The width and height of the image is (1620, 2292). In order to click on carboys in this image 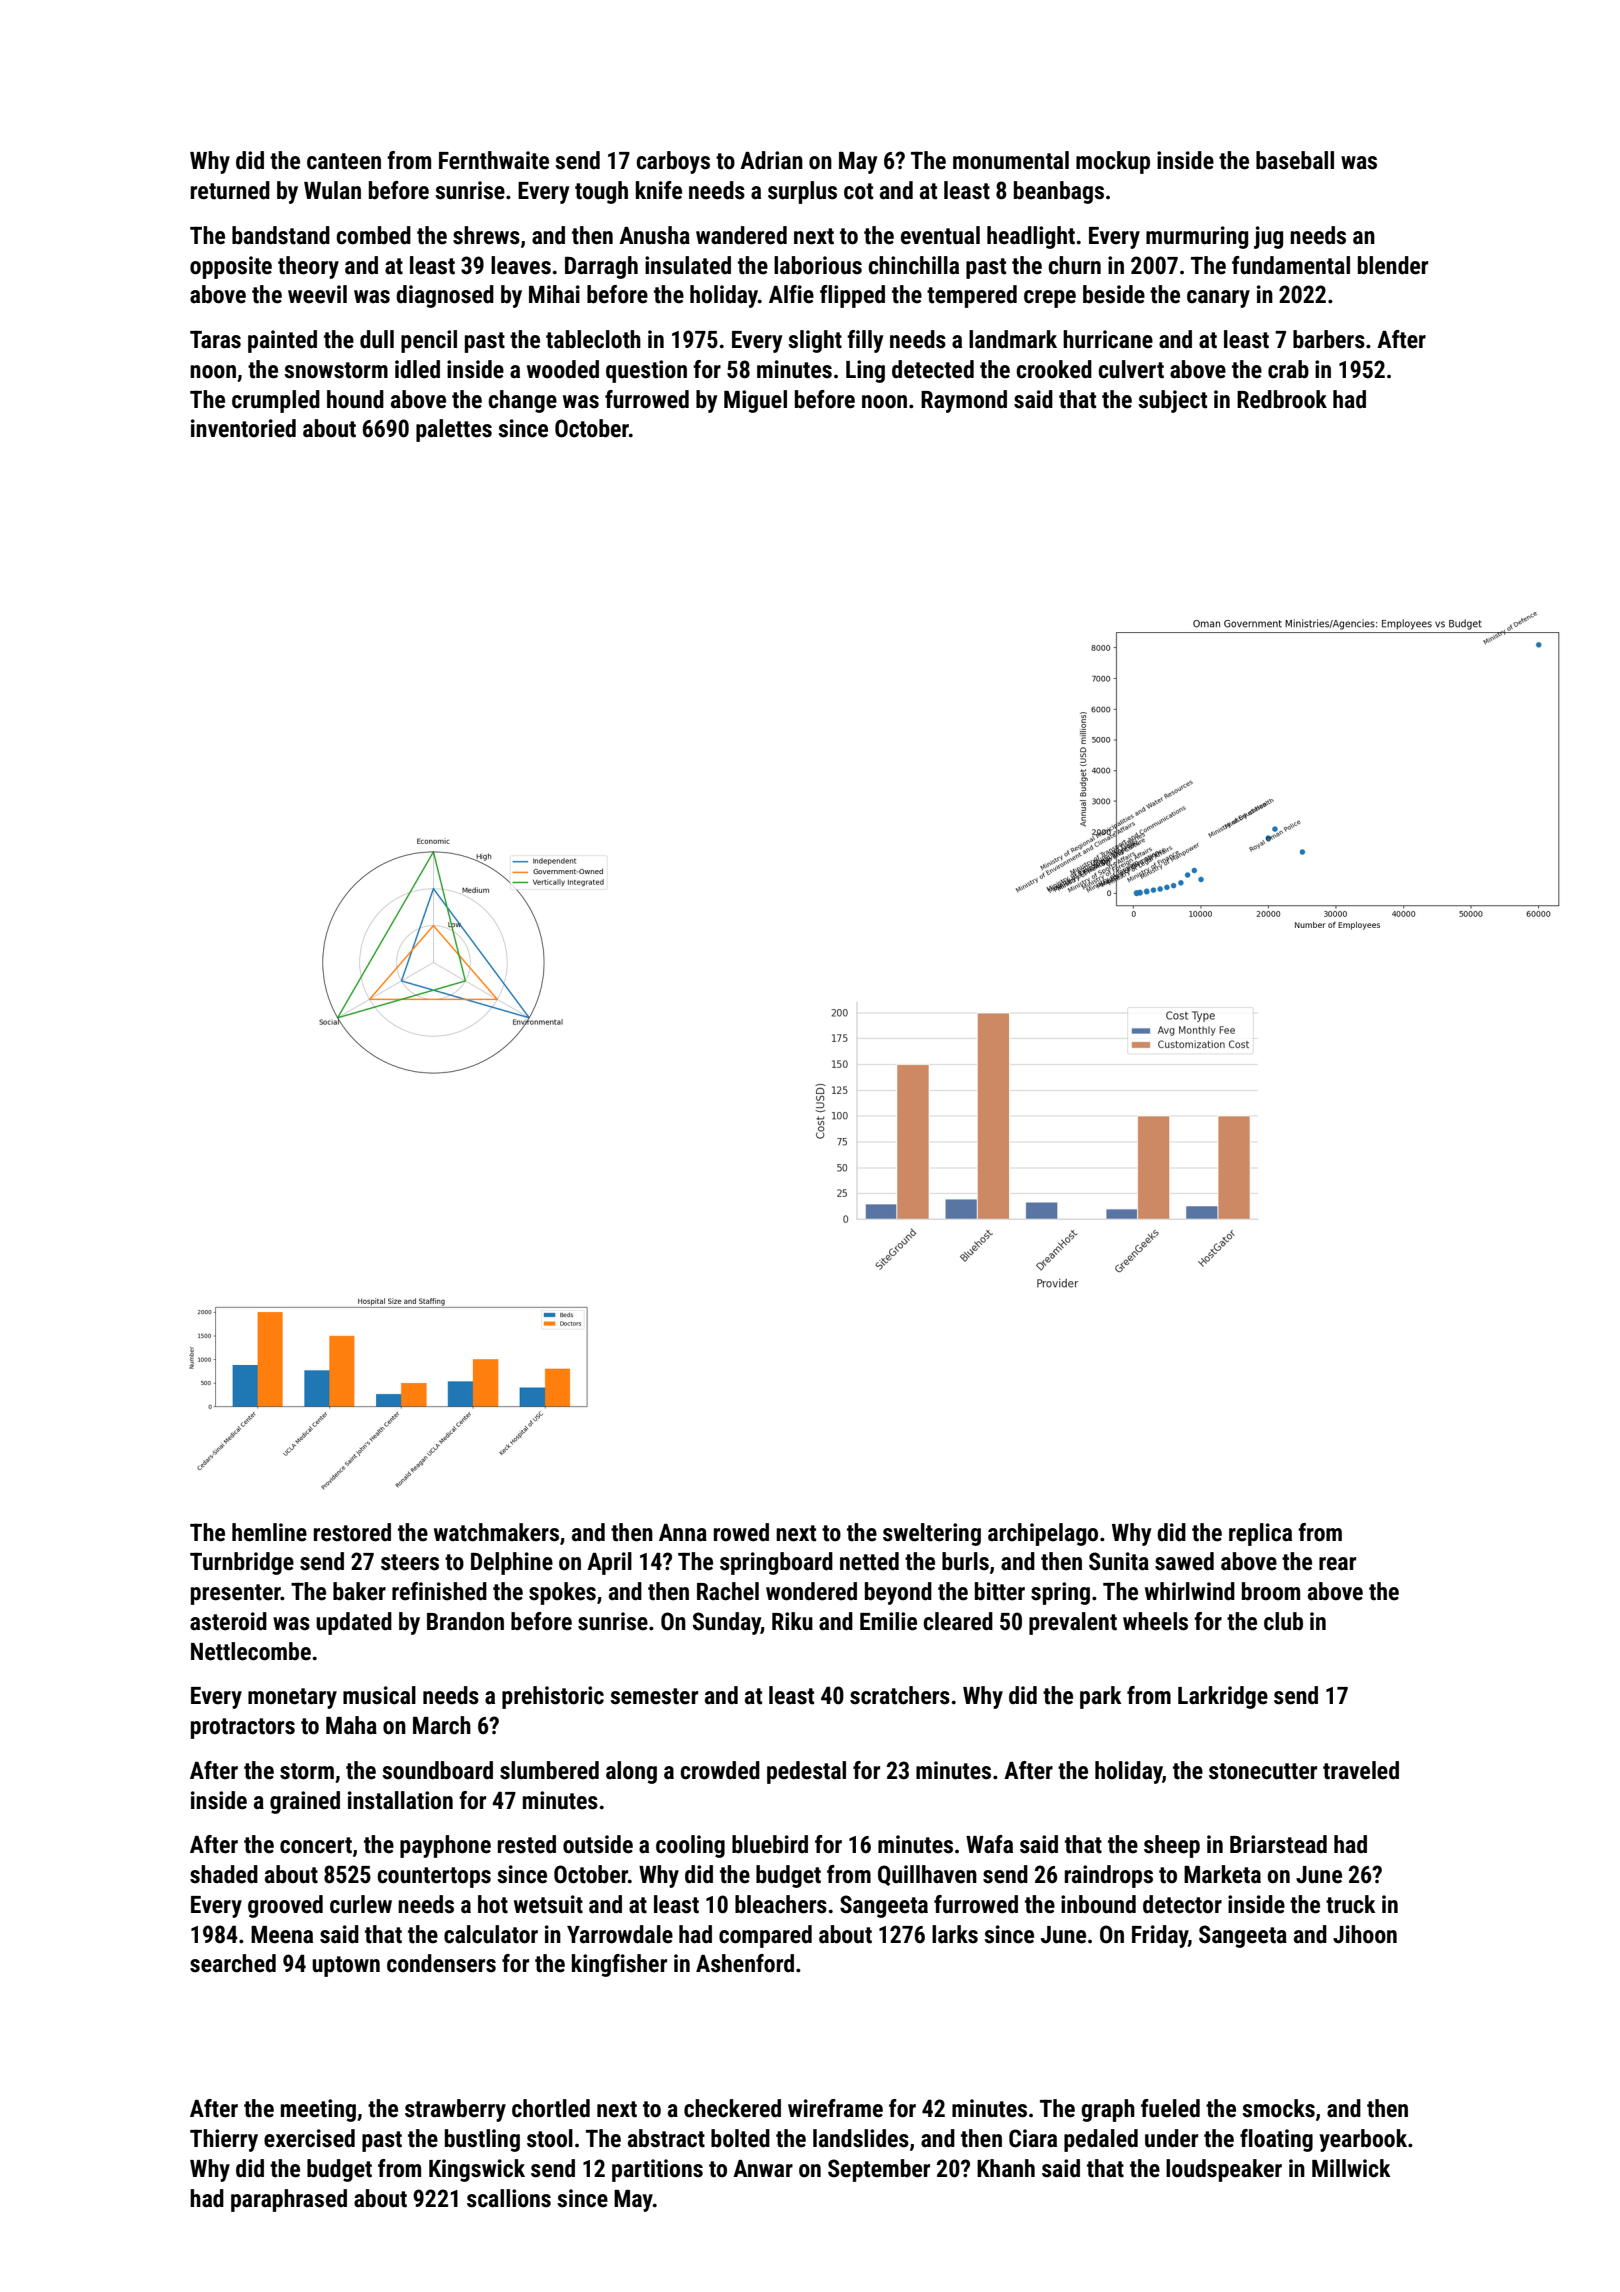, I will do `click(673, 162)`.
